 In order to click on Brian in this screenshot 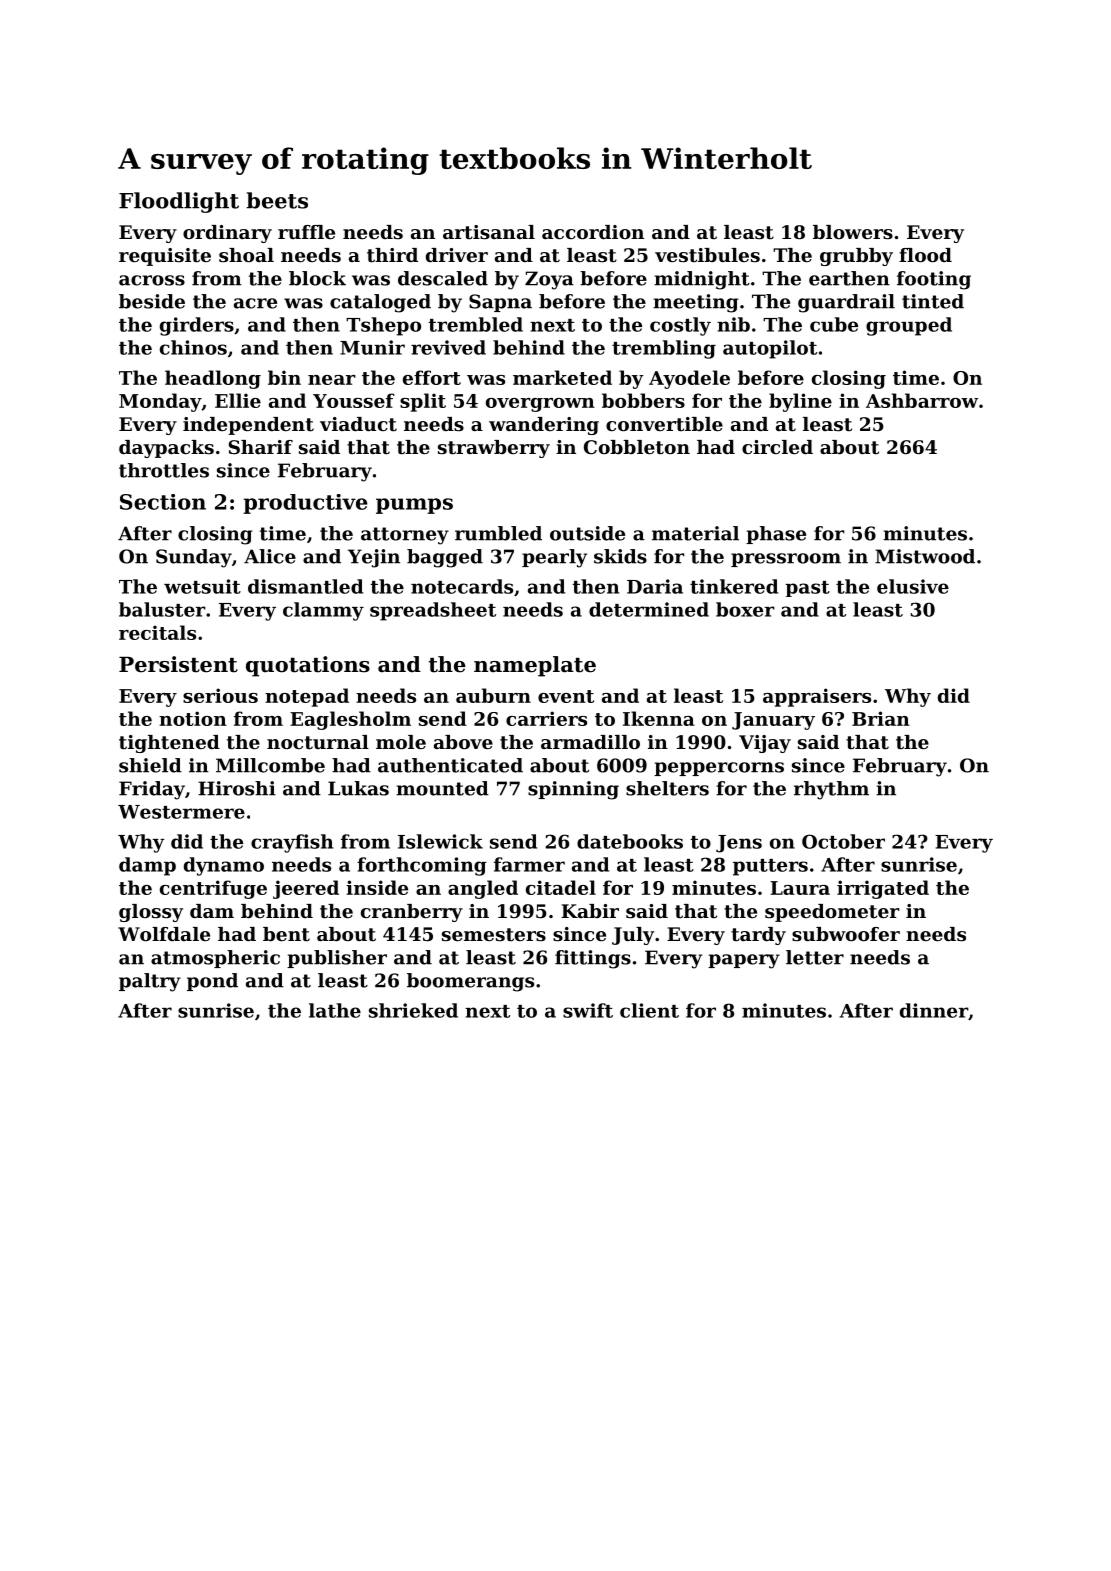, I will do `click(881, 718)`.
